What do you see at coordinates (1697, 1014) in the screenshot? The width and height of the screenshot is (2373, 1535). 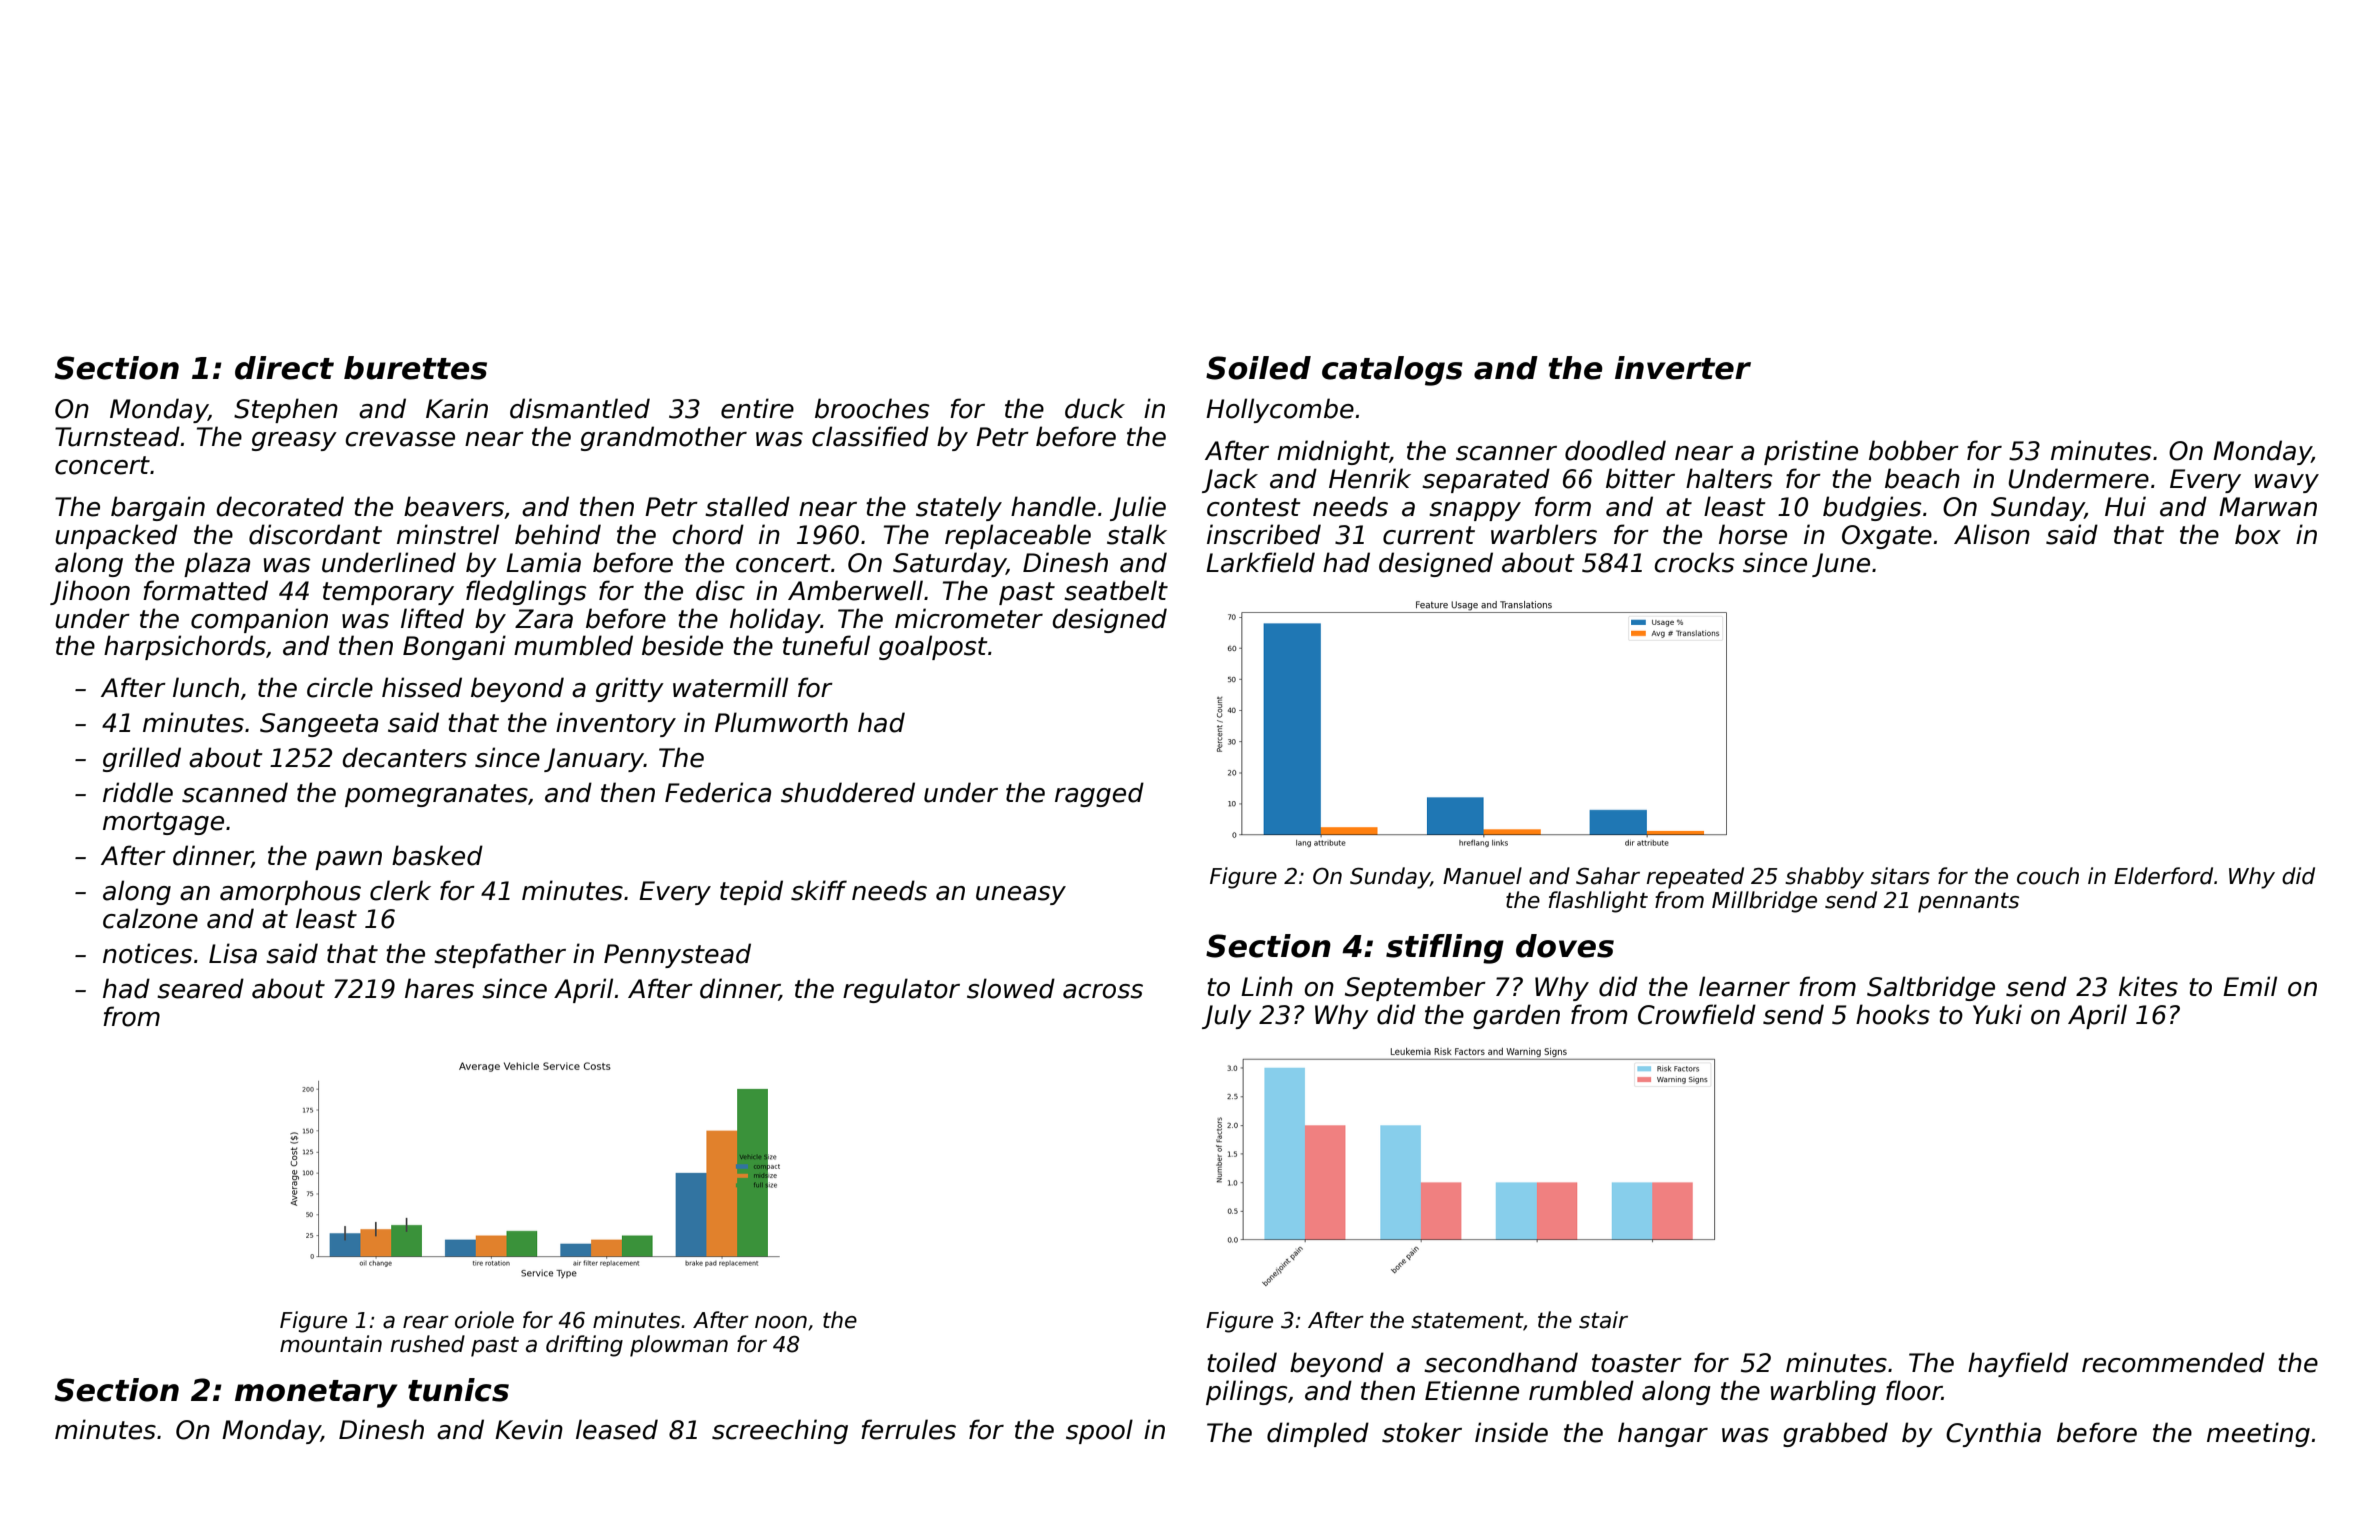 I see `Crowfield` at bounding box center [1697, 1014].
